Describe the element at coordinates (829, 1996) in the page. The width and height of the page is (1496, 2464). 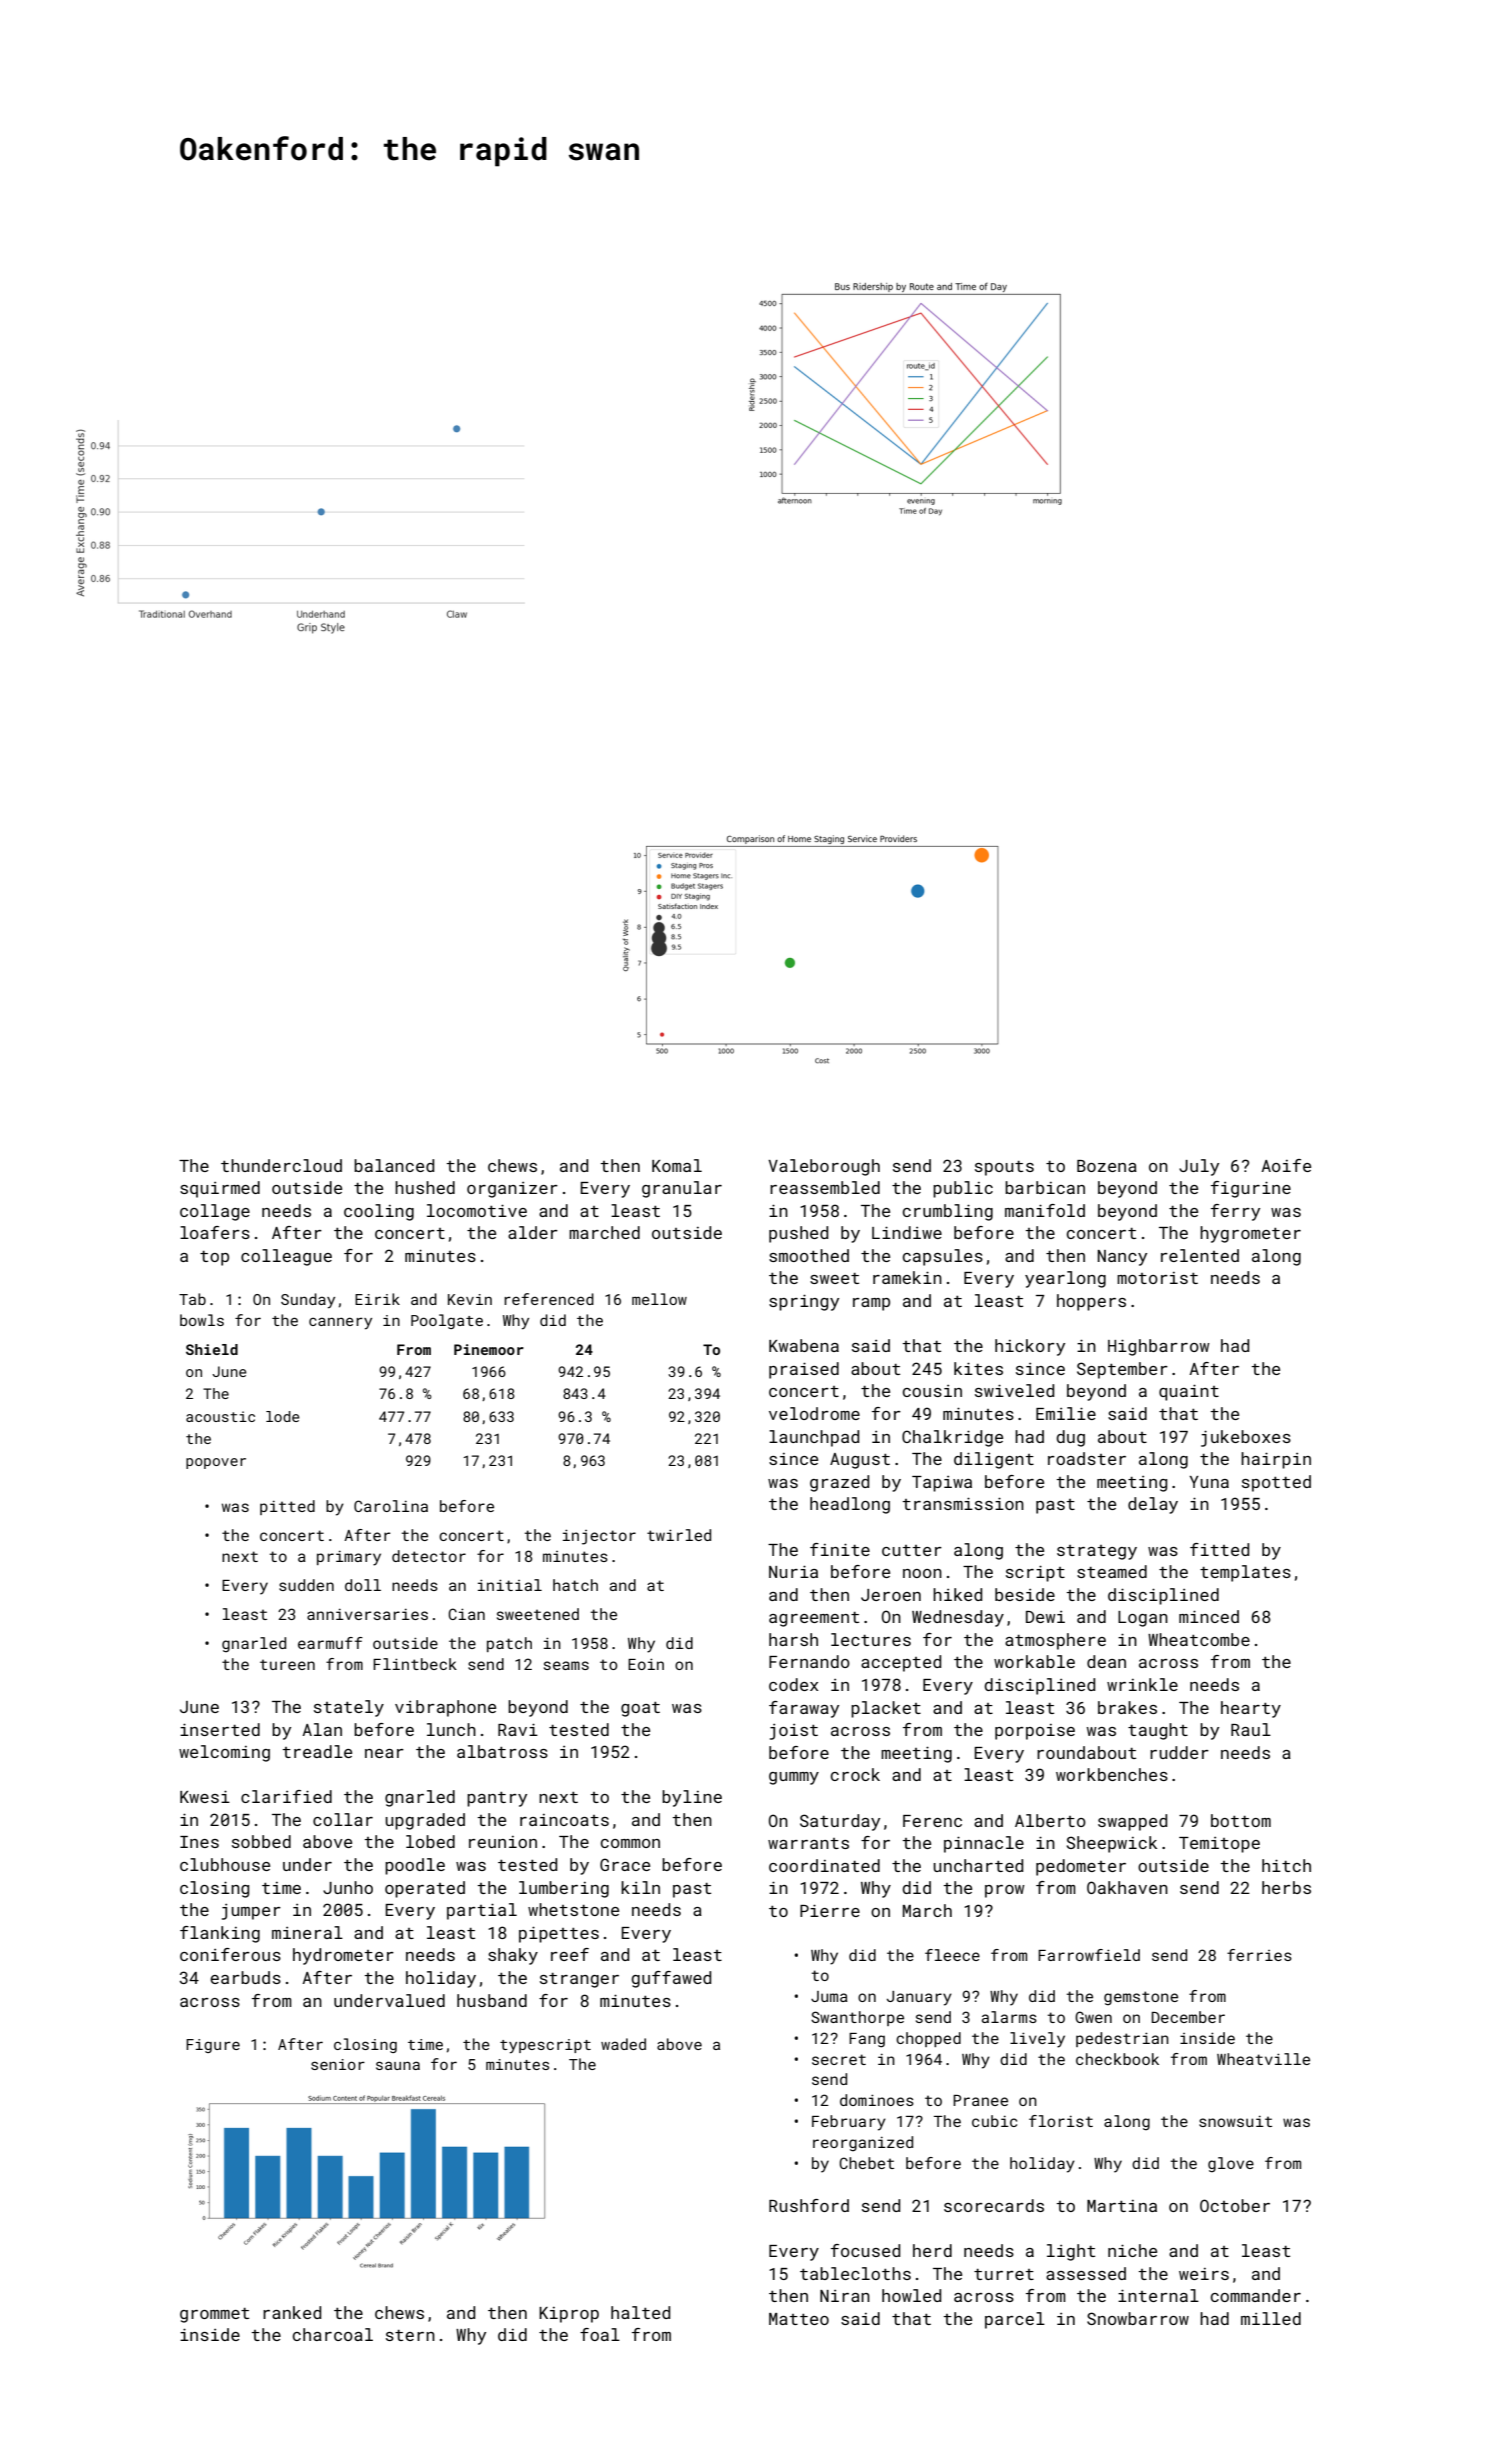
I see `Juma` at that location.
